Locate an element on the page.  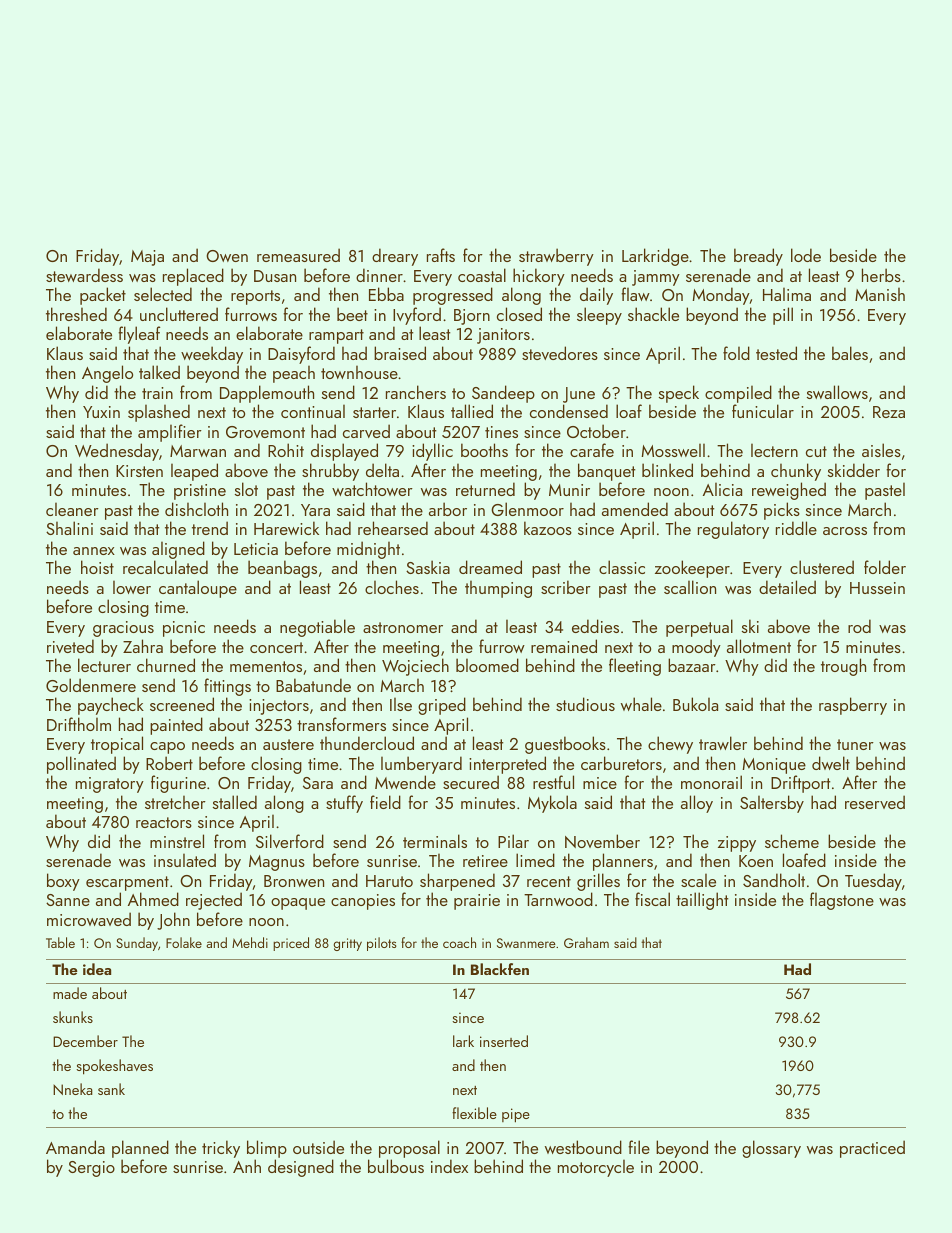
Maja is located at coordinates (147, 258).
